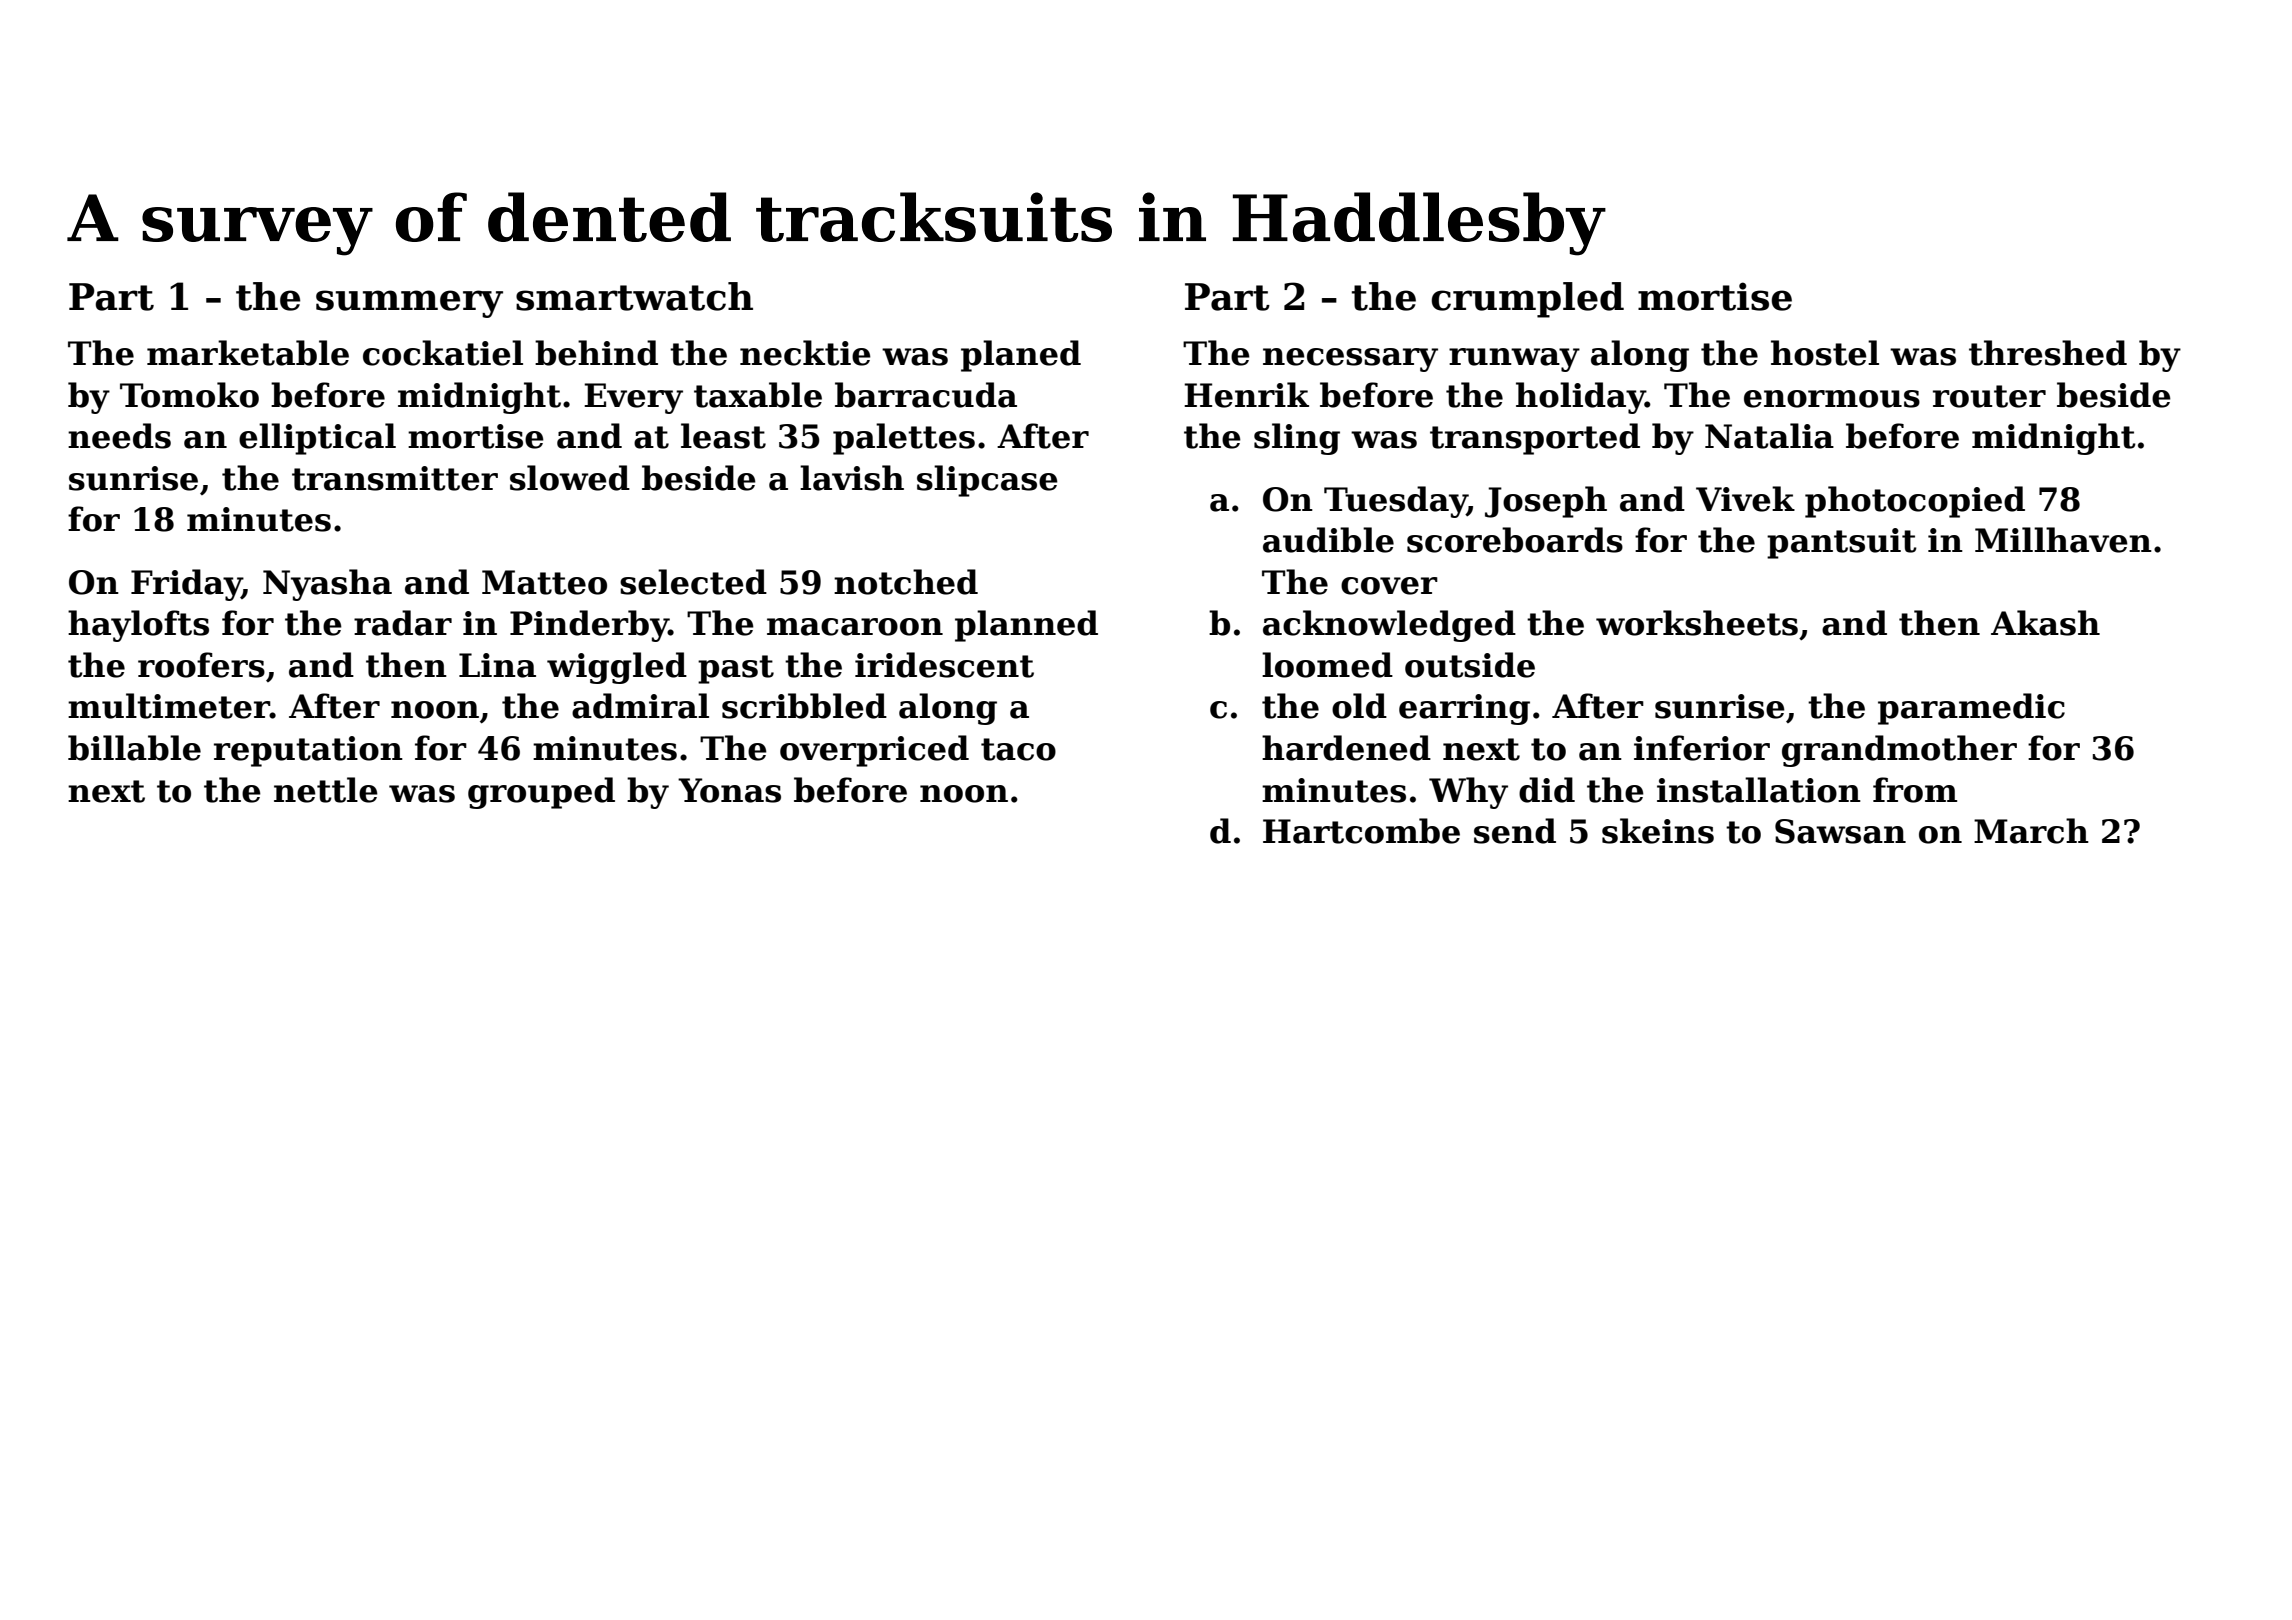 The image size is (2292, 1620). What do you see at coordinates (1658, 831) in the page?
I see `skeins` at bounding box center [1658, 831].
